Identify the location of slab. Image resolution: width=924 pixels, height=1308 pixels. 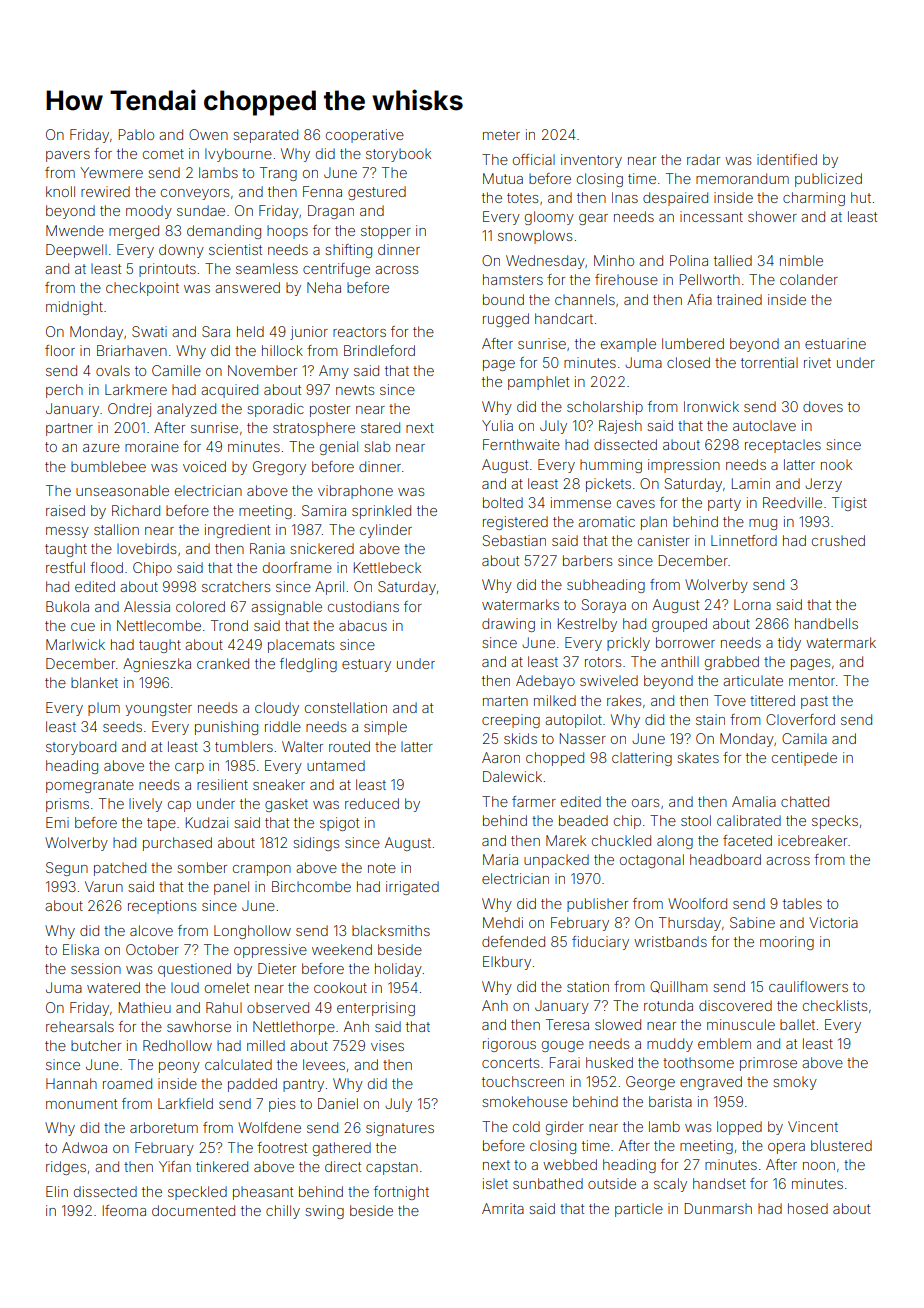
(377, 446).
